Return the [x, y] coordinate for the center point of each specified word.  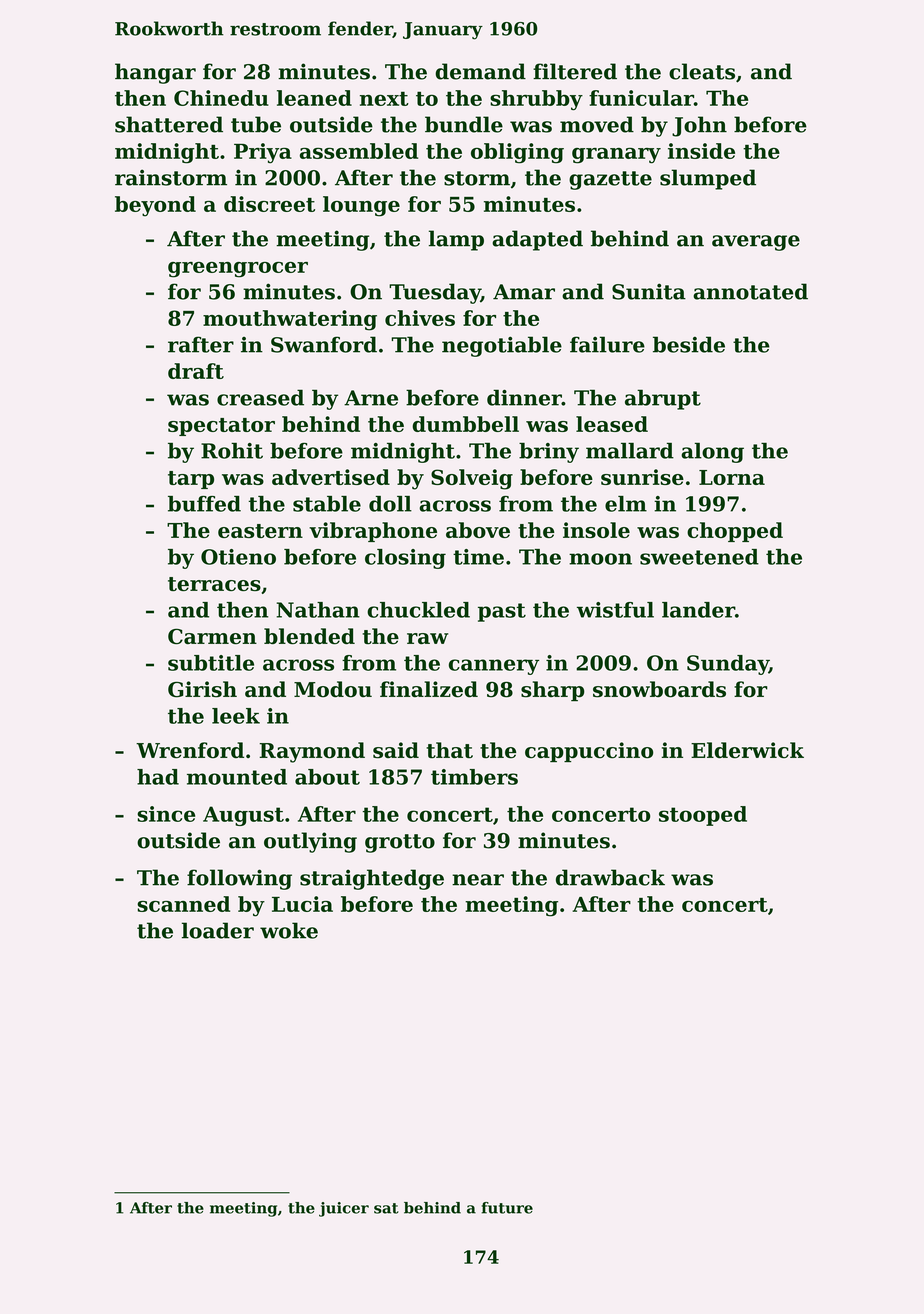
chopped [735, 532]
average [756, 243]
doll [390, 504]
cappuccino [589, 752]
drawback [610, 877]
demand [481, 71]
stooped [703, 816]
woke [289, 930]
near [478, 880]
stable [327, 504]
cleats [702, 71]
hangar [155, 73]
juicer [344, 1209]
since [166, 814]
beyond [155, 206]
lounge [361, 206]
